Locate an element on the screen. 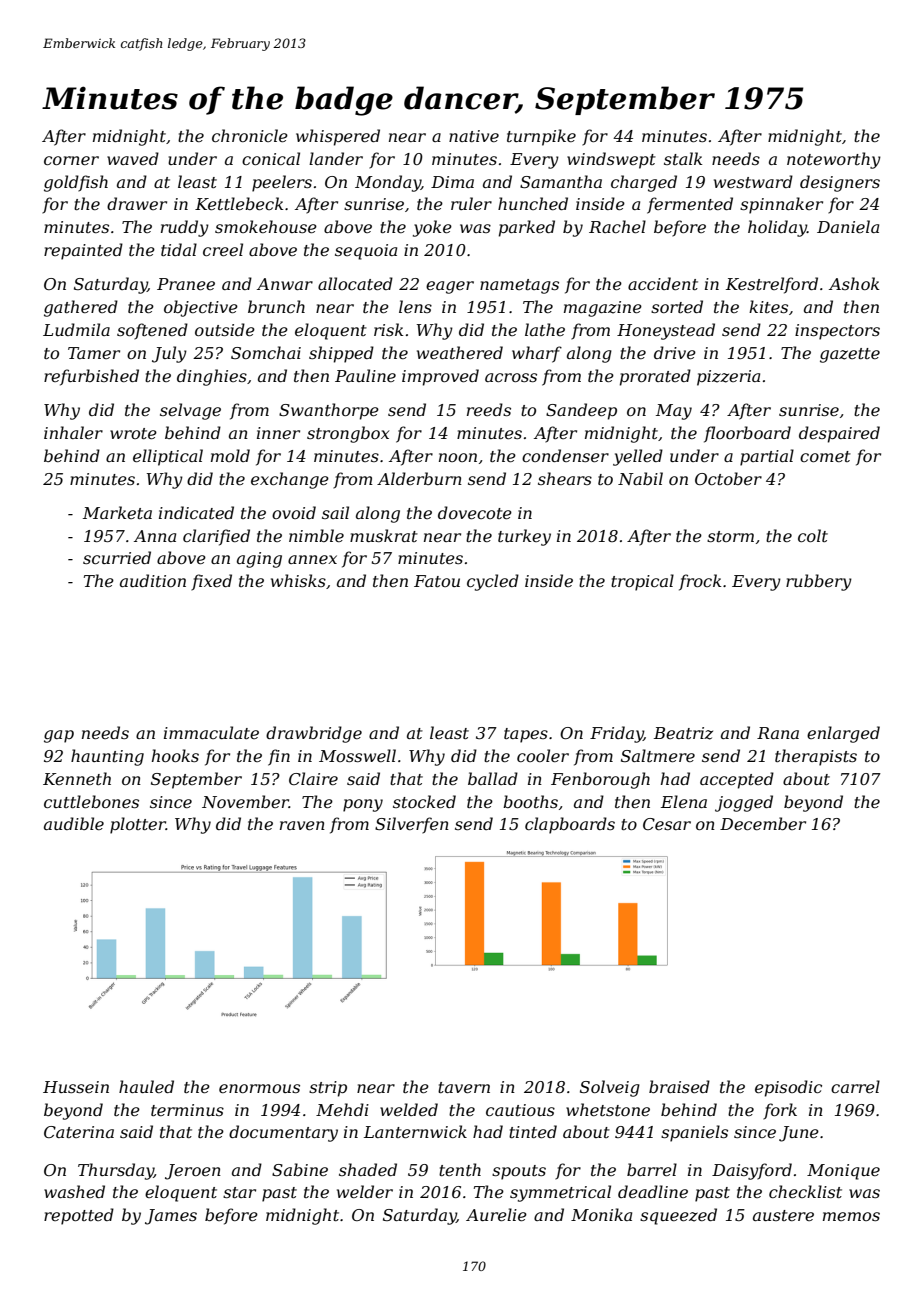  memos is located at coordinates (851, 1216).
